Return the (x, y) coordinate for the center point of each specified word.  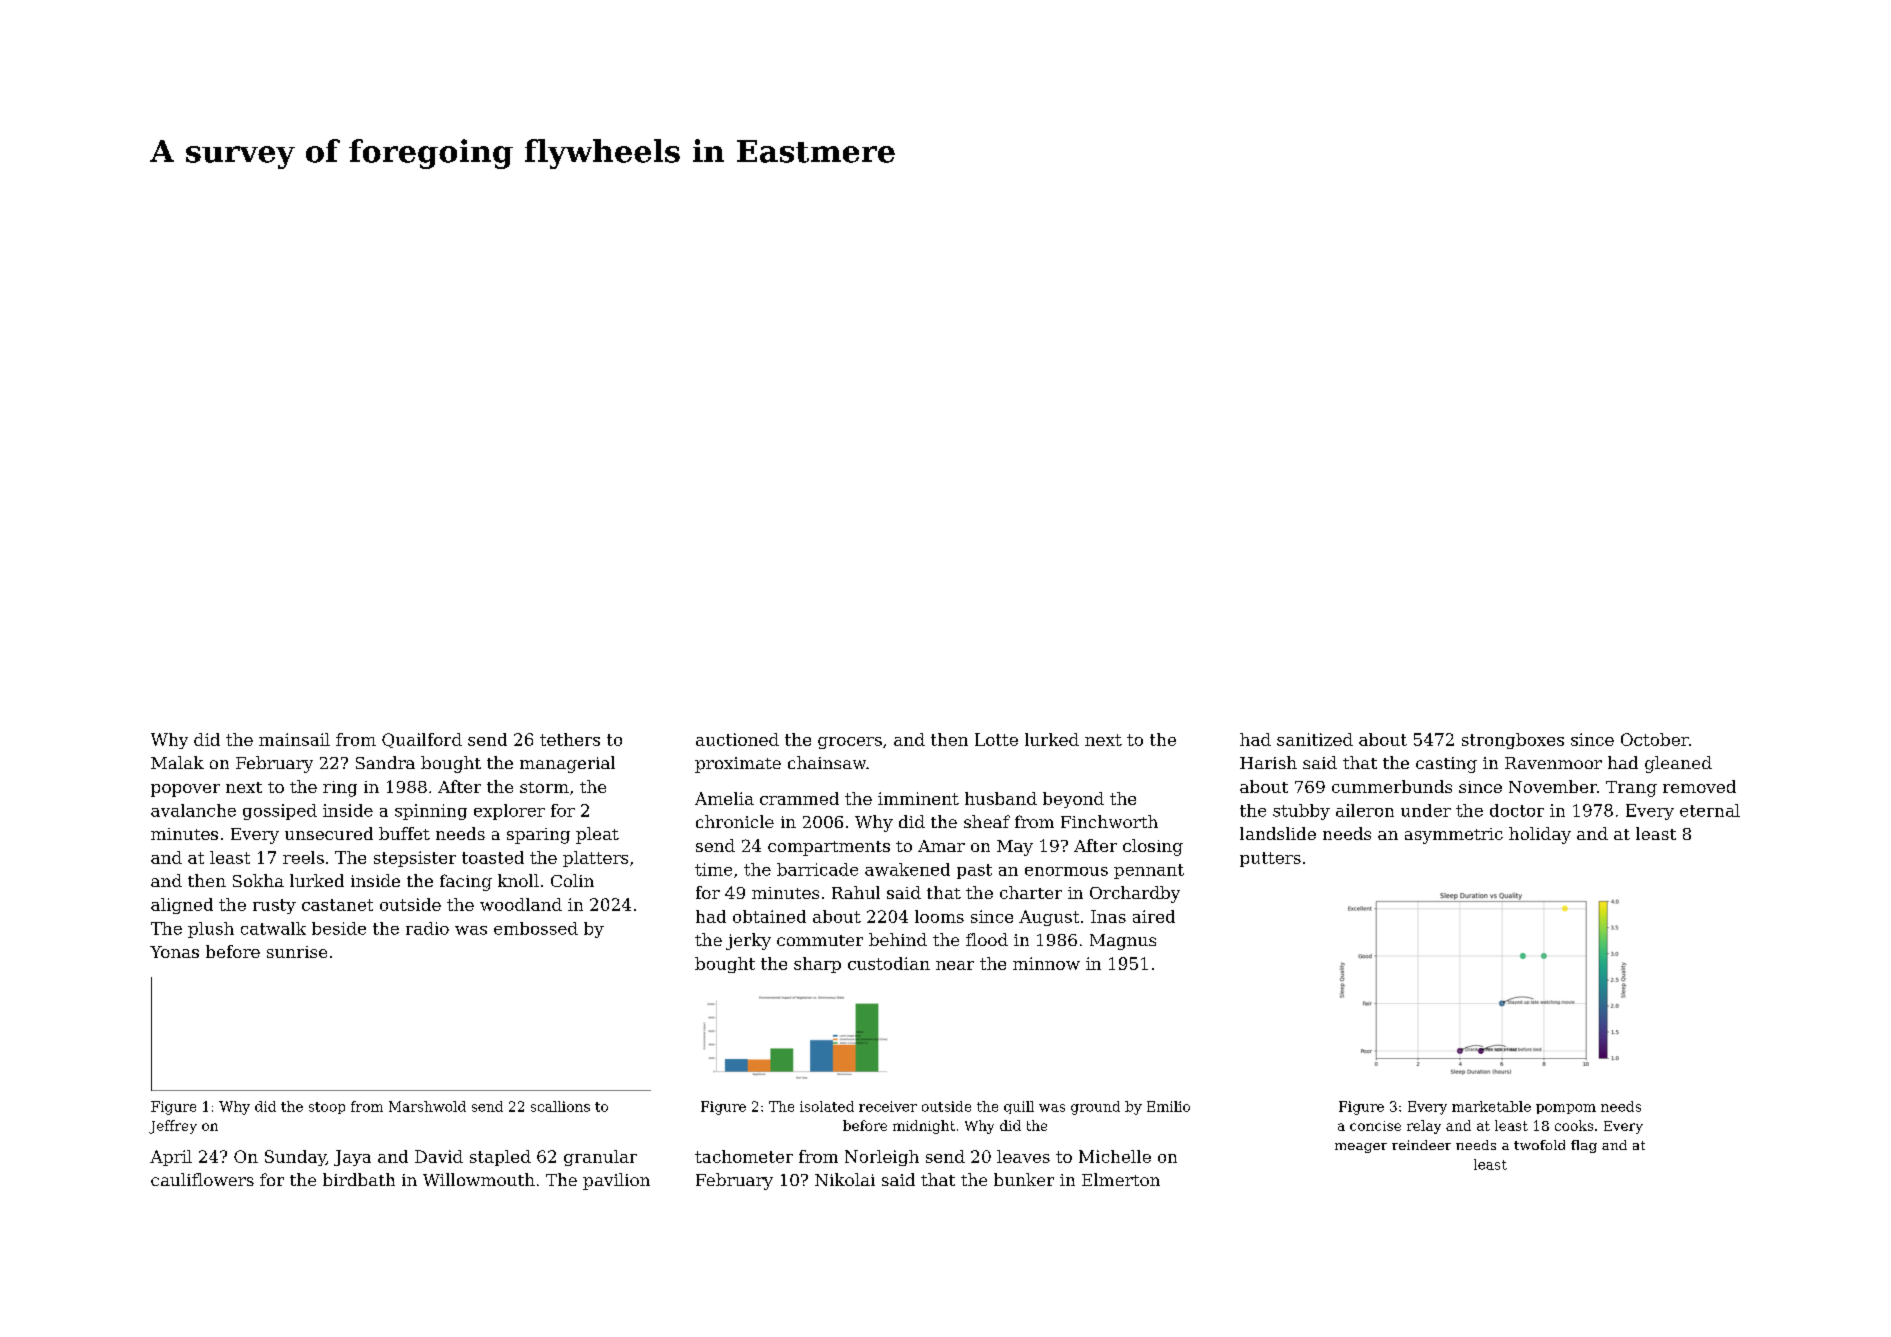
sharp (817, 965)
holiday (1540, 835)
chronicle (735, 821)
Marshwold (427, 1106)
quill (1019, 1107)
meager (1361, 1148)
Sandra (385, 762)
